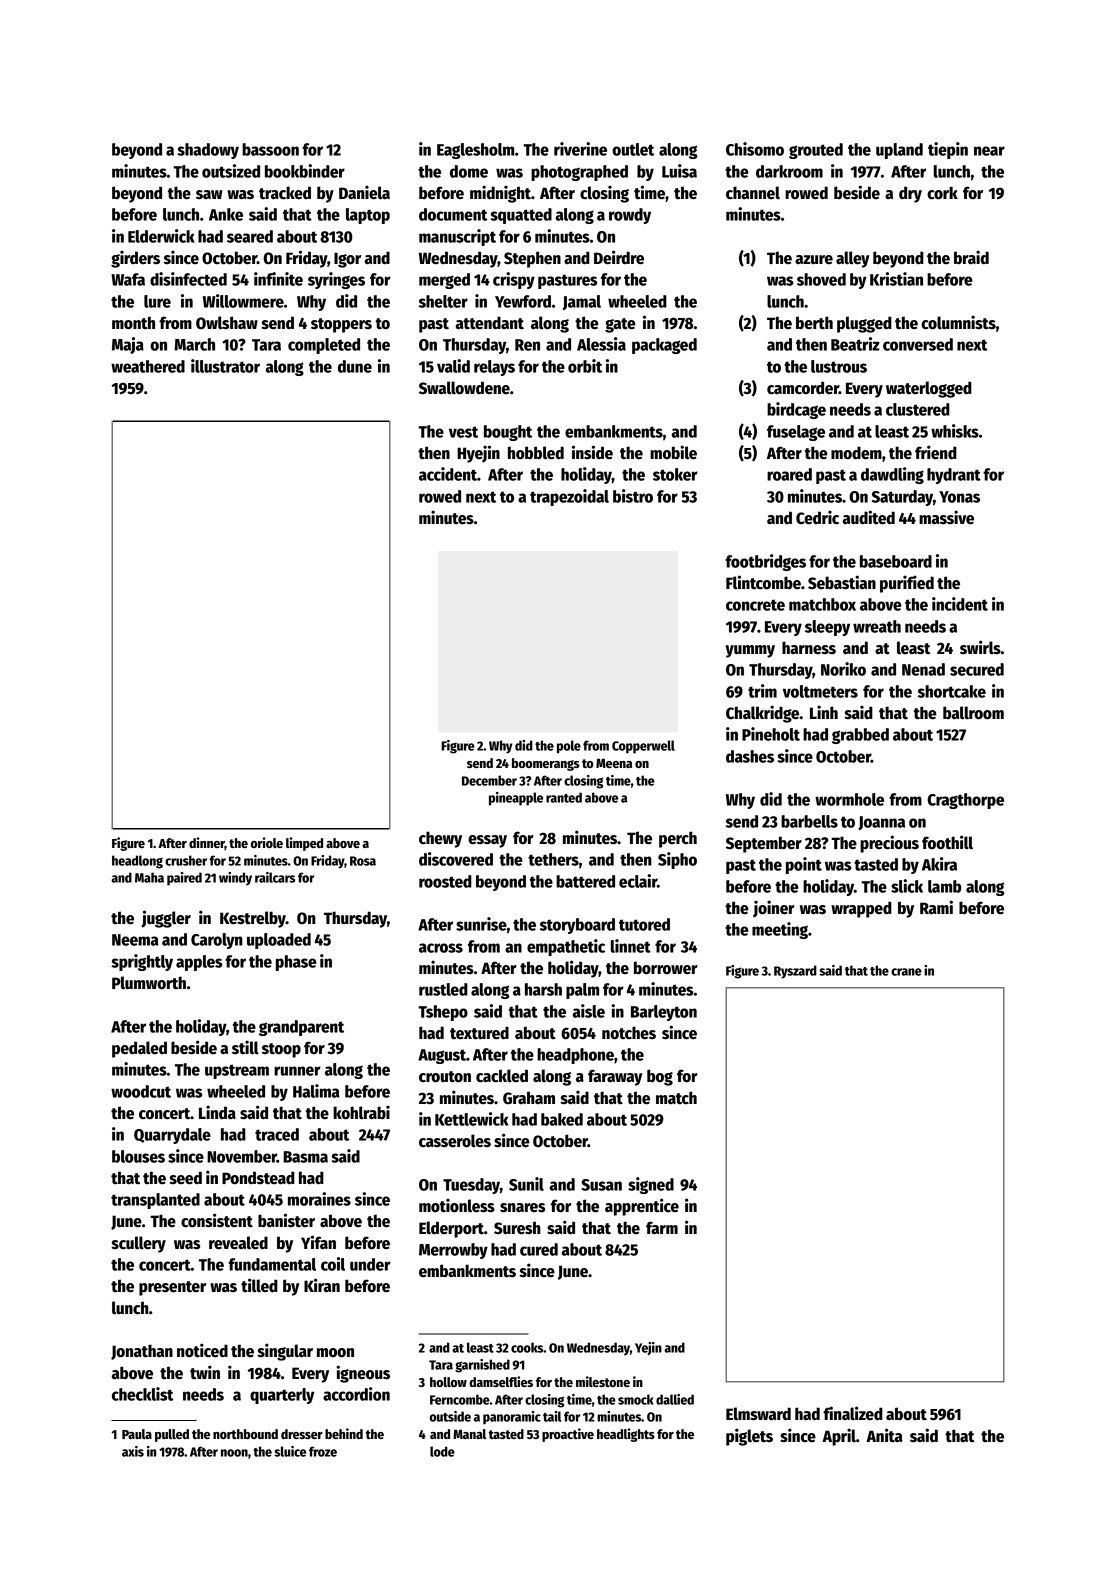 The height and width of the page is (1579, 1116). What do you see at coordinates (955, 431) in the page?
I see `whisks` at bounding box center [955, 431].
